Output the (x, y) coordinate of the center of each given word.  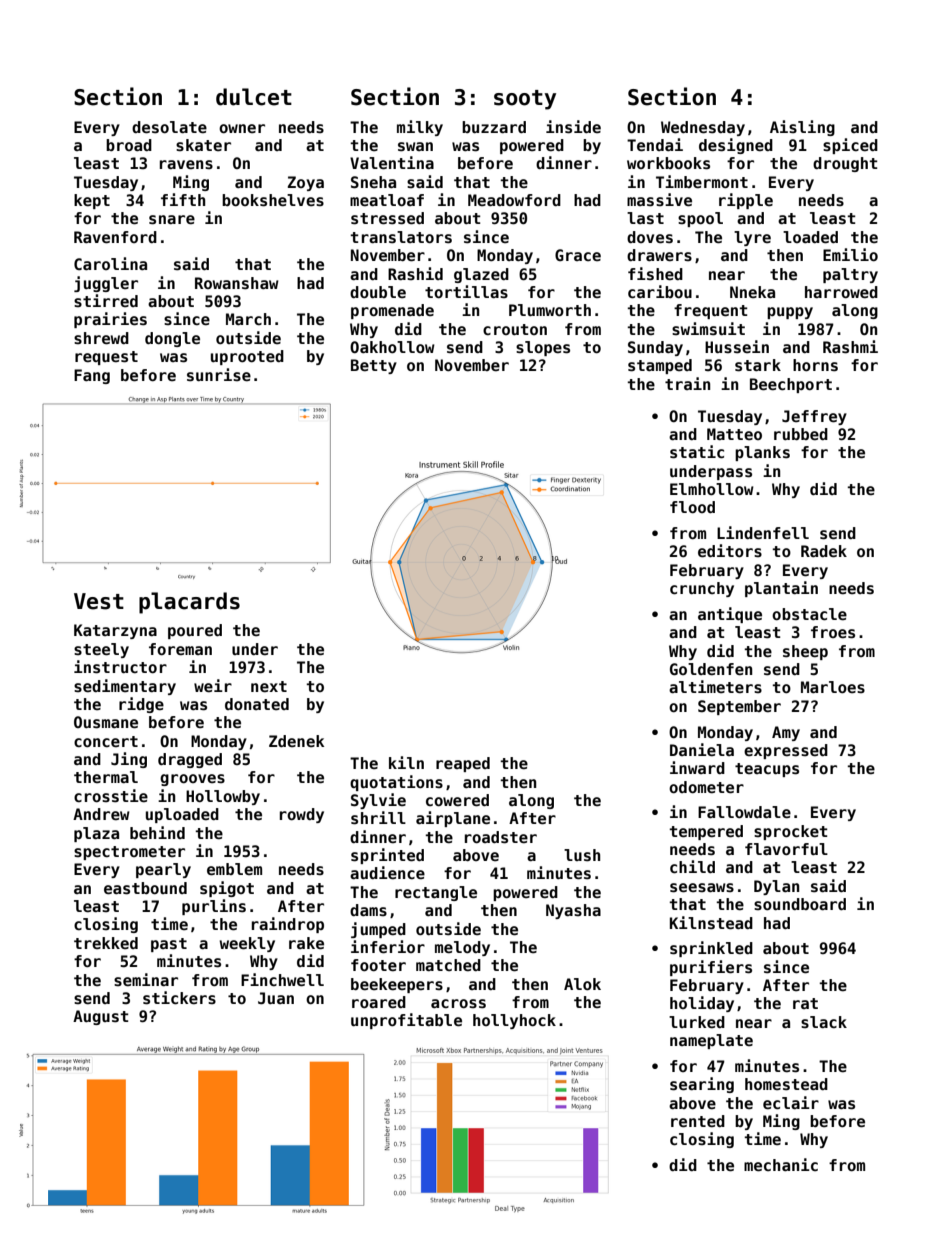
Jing (129, 760)
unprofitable (406, 1021)
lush (582, 855)
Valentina (392, 163)
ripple (746, 201)
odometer (706, 787)
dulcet (254, 97)
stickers (179, 998)
